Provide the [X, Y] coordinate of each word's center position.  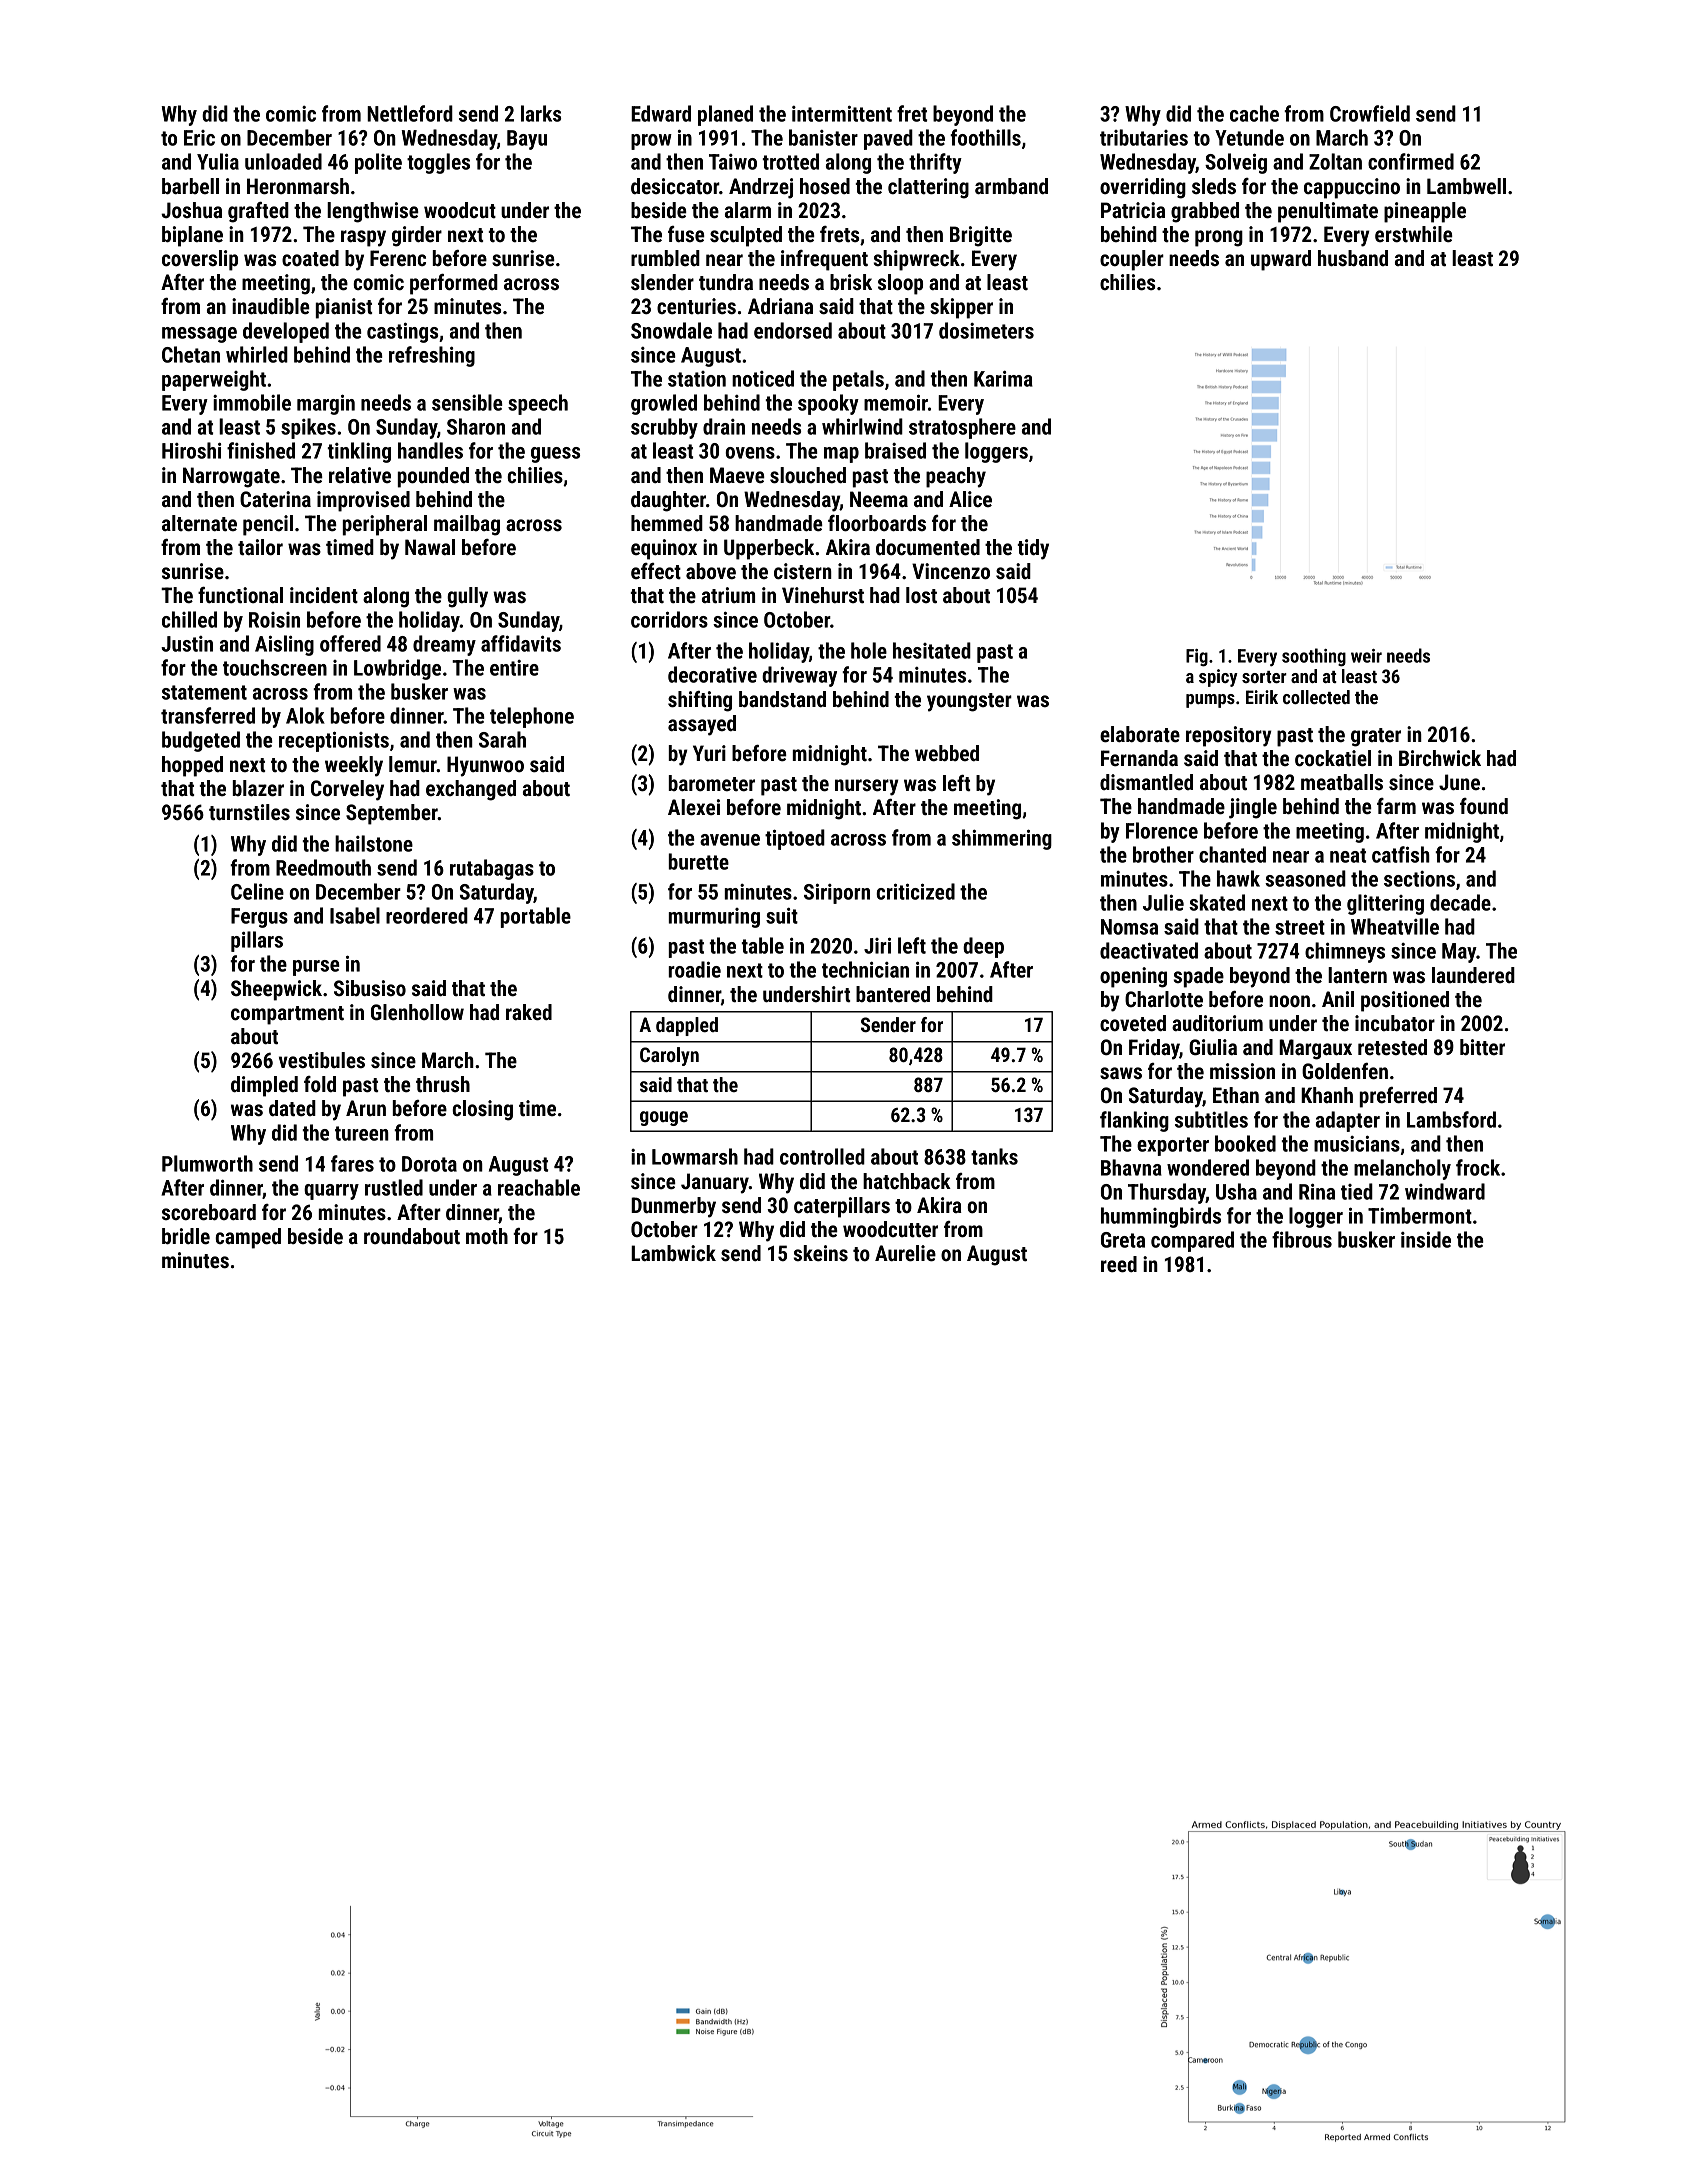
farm [1396, 806]
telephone [532, 717]
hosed [825, 186]
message [199, 335]
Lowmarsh [695, 1156]
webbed [947, 753]
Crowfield [1370, 113]
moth [487, 1236]
